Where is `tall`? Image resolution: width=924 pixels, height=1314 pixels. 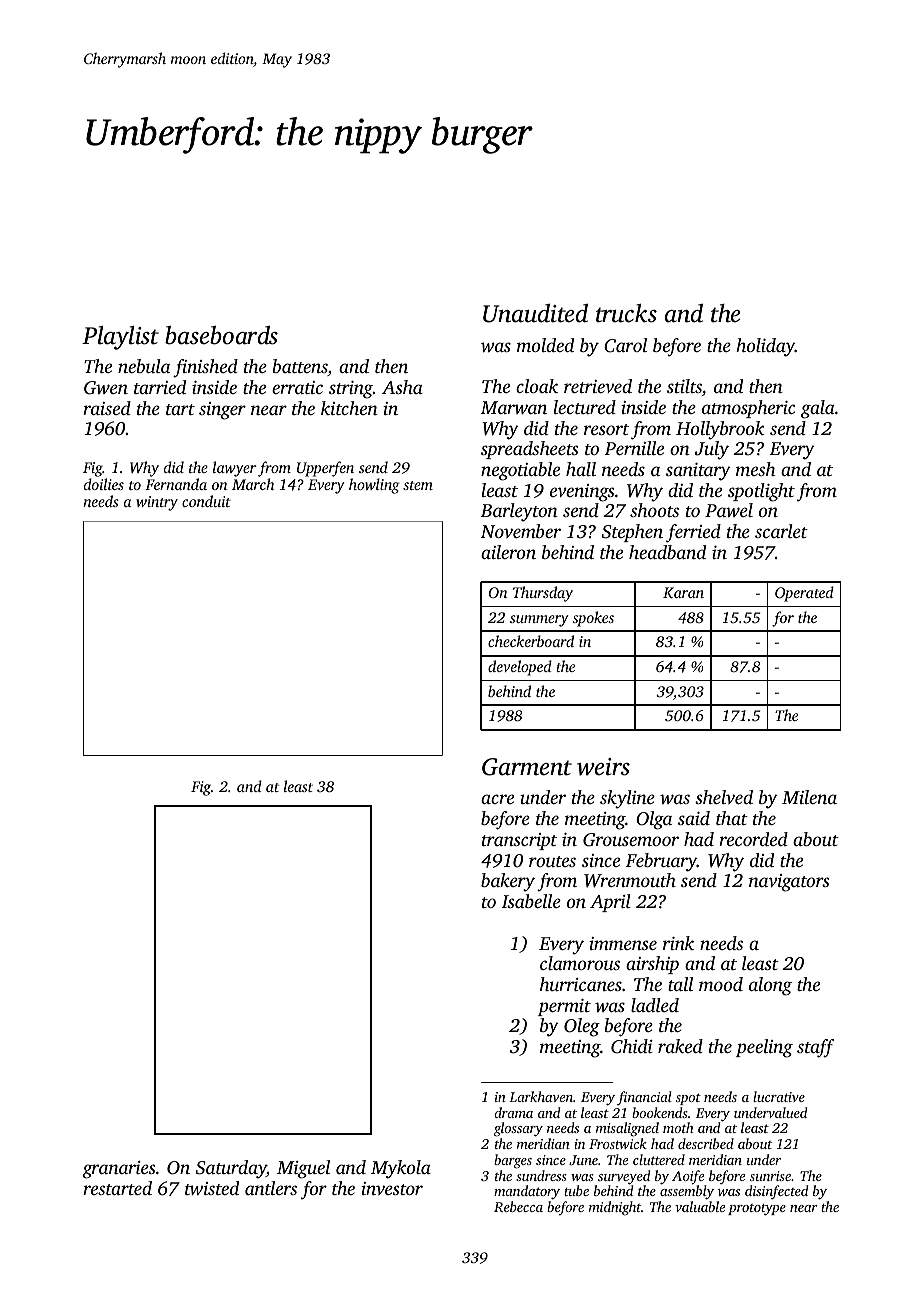
tall is located at coordinates (680, 984).
